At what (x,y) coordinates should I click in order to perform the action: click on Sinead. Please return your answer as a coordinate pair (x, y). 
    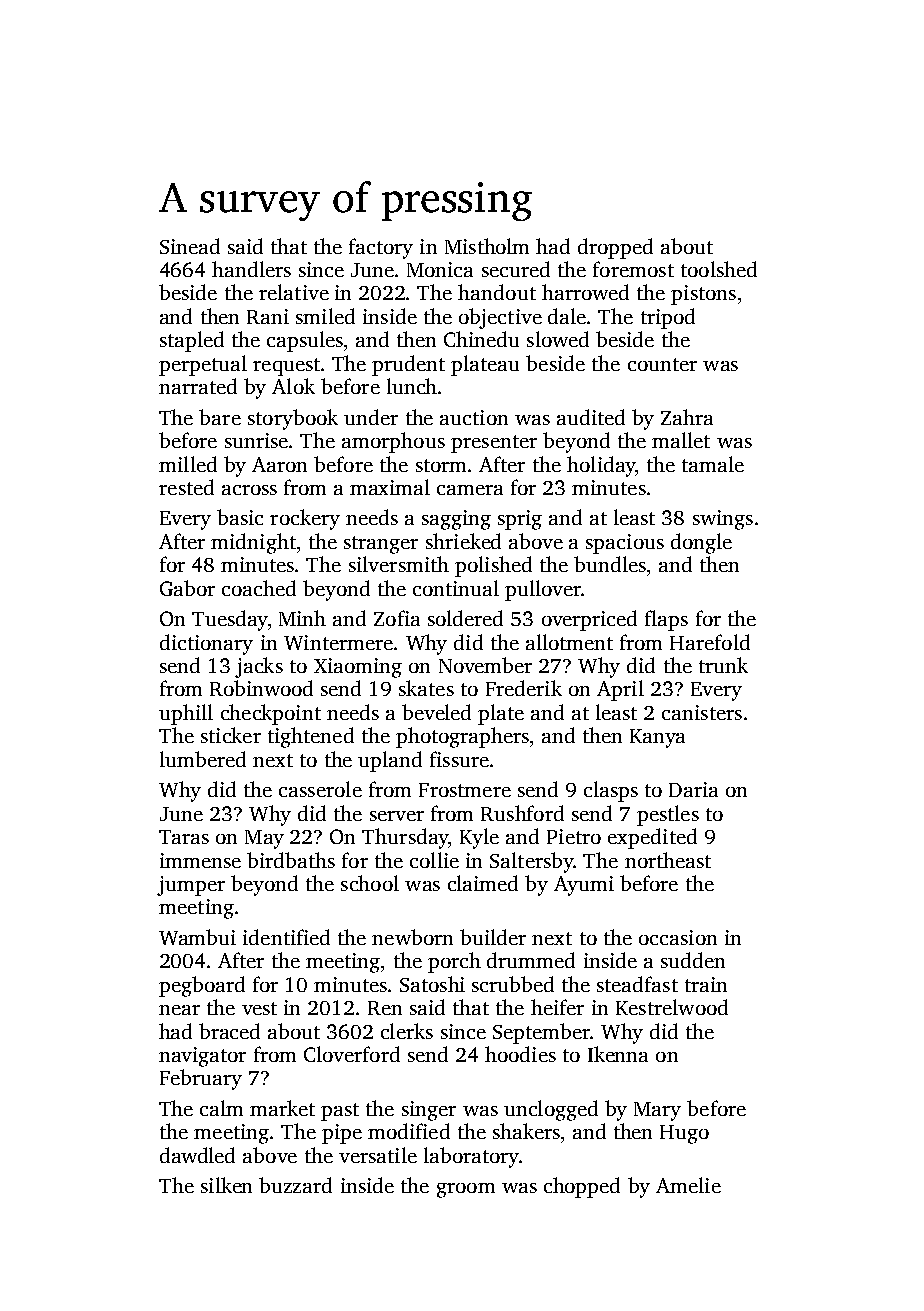
    Looking at the image, I should click on (190, 246).
